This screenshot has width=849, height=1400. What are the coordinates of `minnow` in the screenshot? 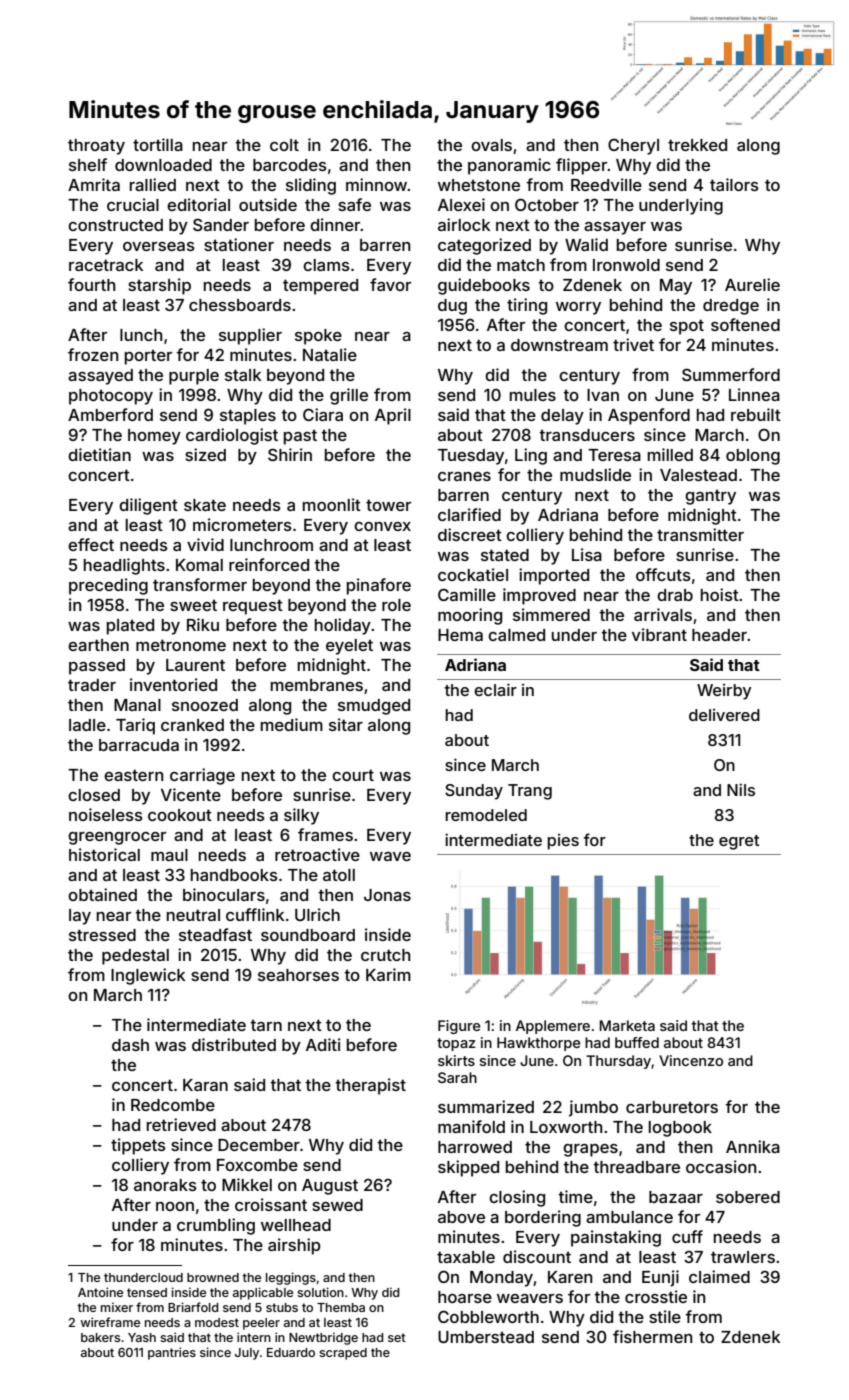 It's located at (377, 184).
